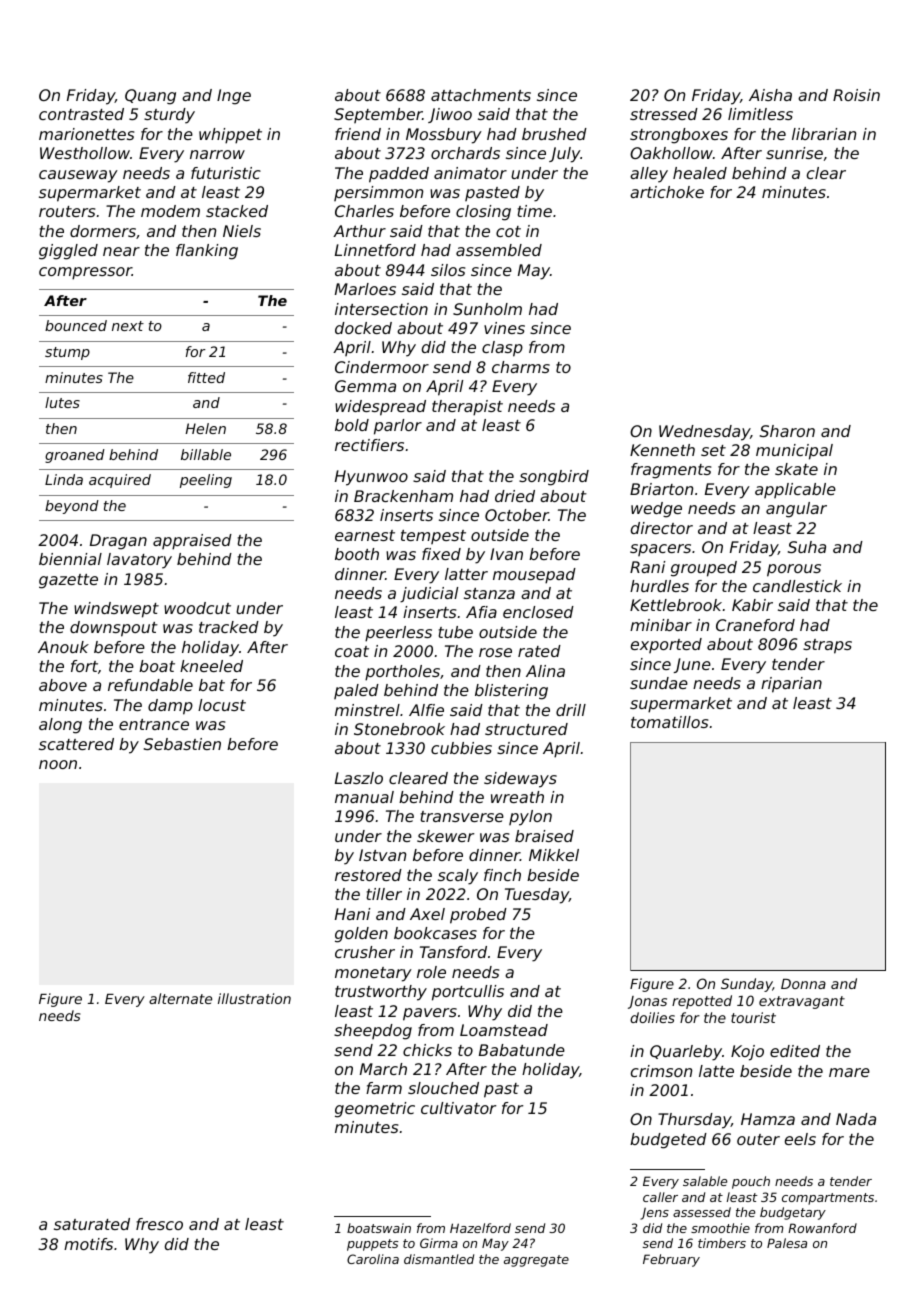  What do you see at coordinates (499, 250) in the screenshot?
I see `assembled` at bounding box center [499, 250].
